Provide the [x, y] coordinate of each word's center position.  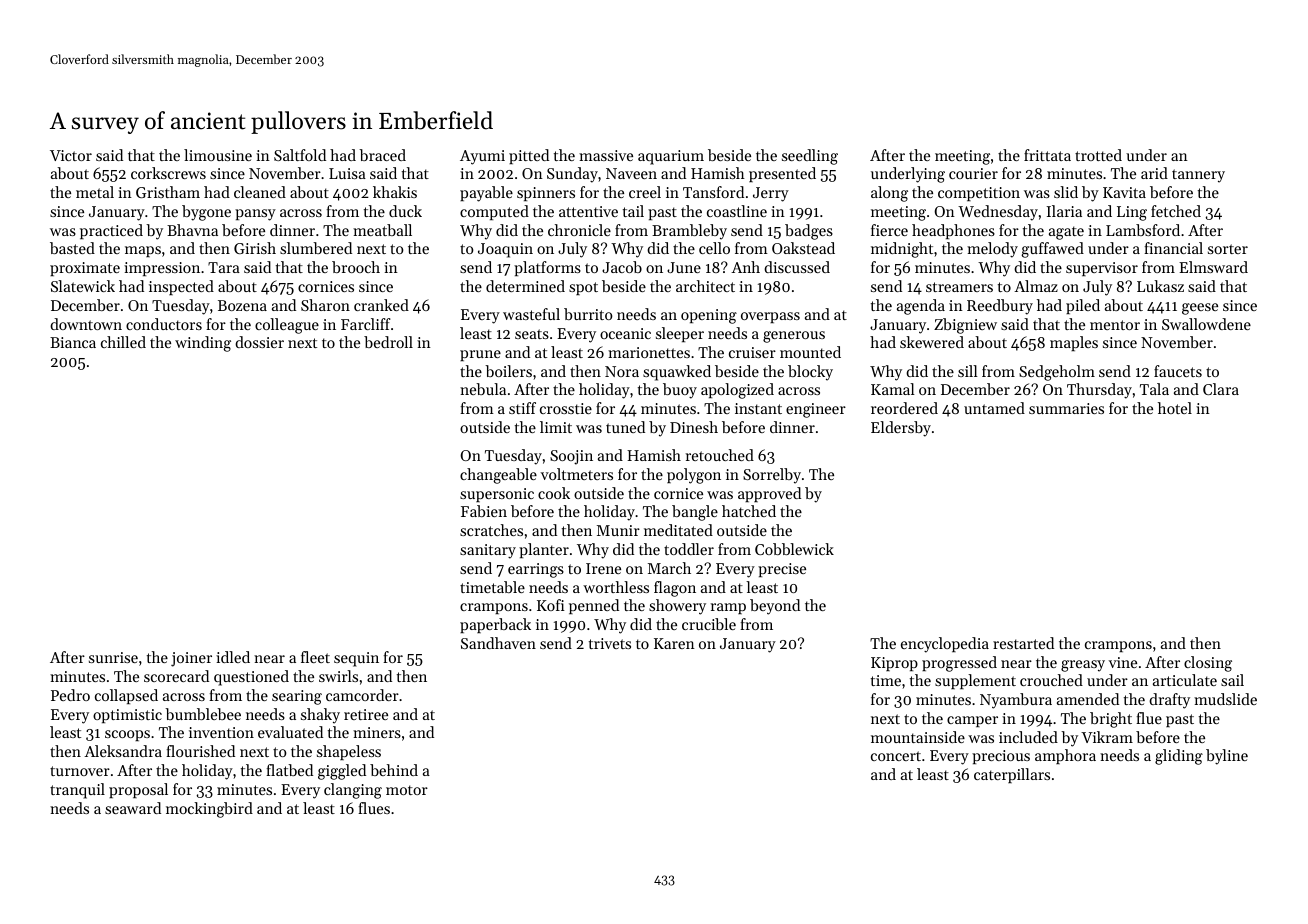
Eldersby [901, 429]
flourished [200, 751]
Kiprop [894, 664]
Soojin [571, 457]
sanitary [488, 551]
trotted [1098, 155]
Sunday [572, 175]
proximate [85, 269]
